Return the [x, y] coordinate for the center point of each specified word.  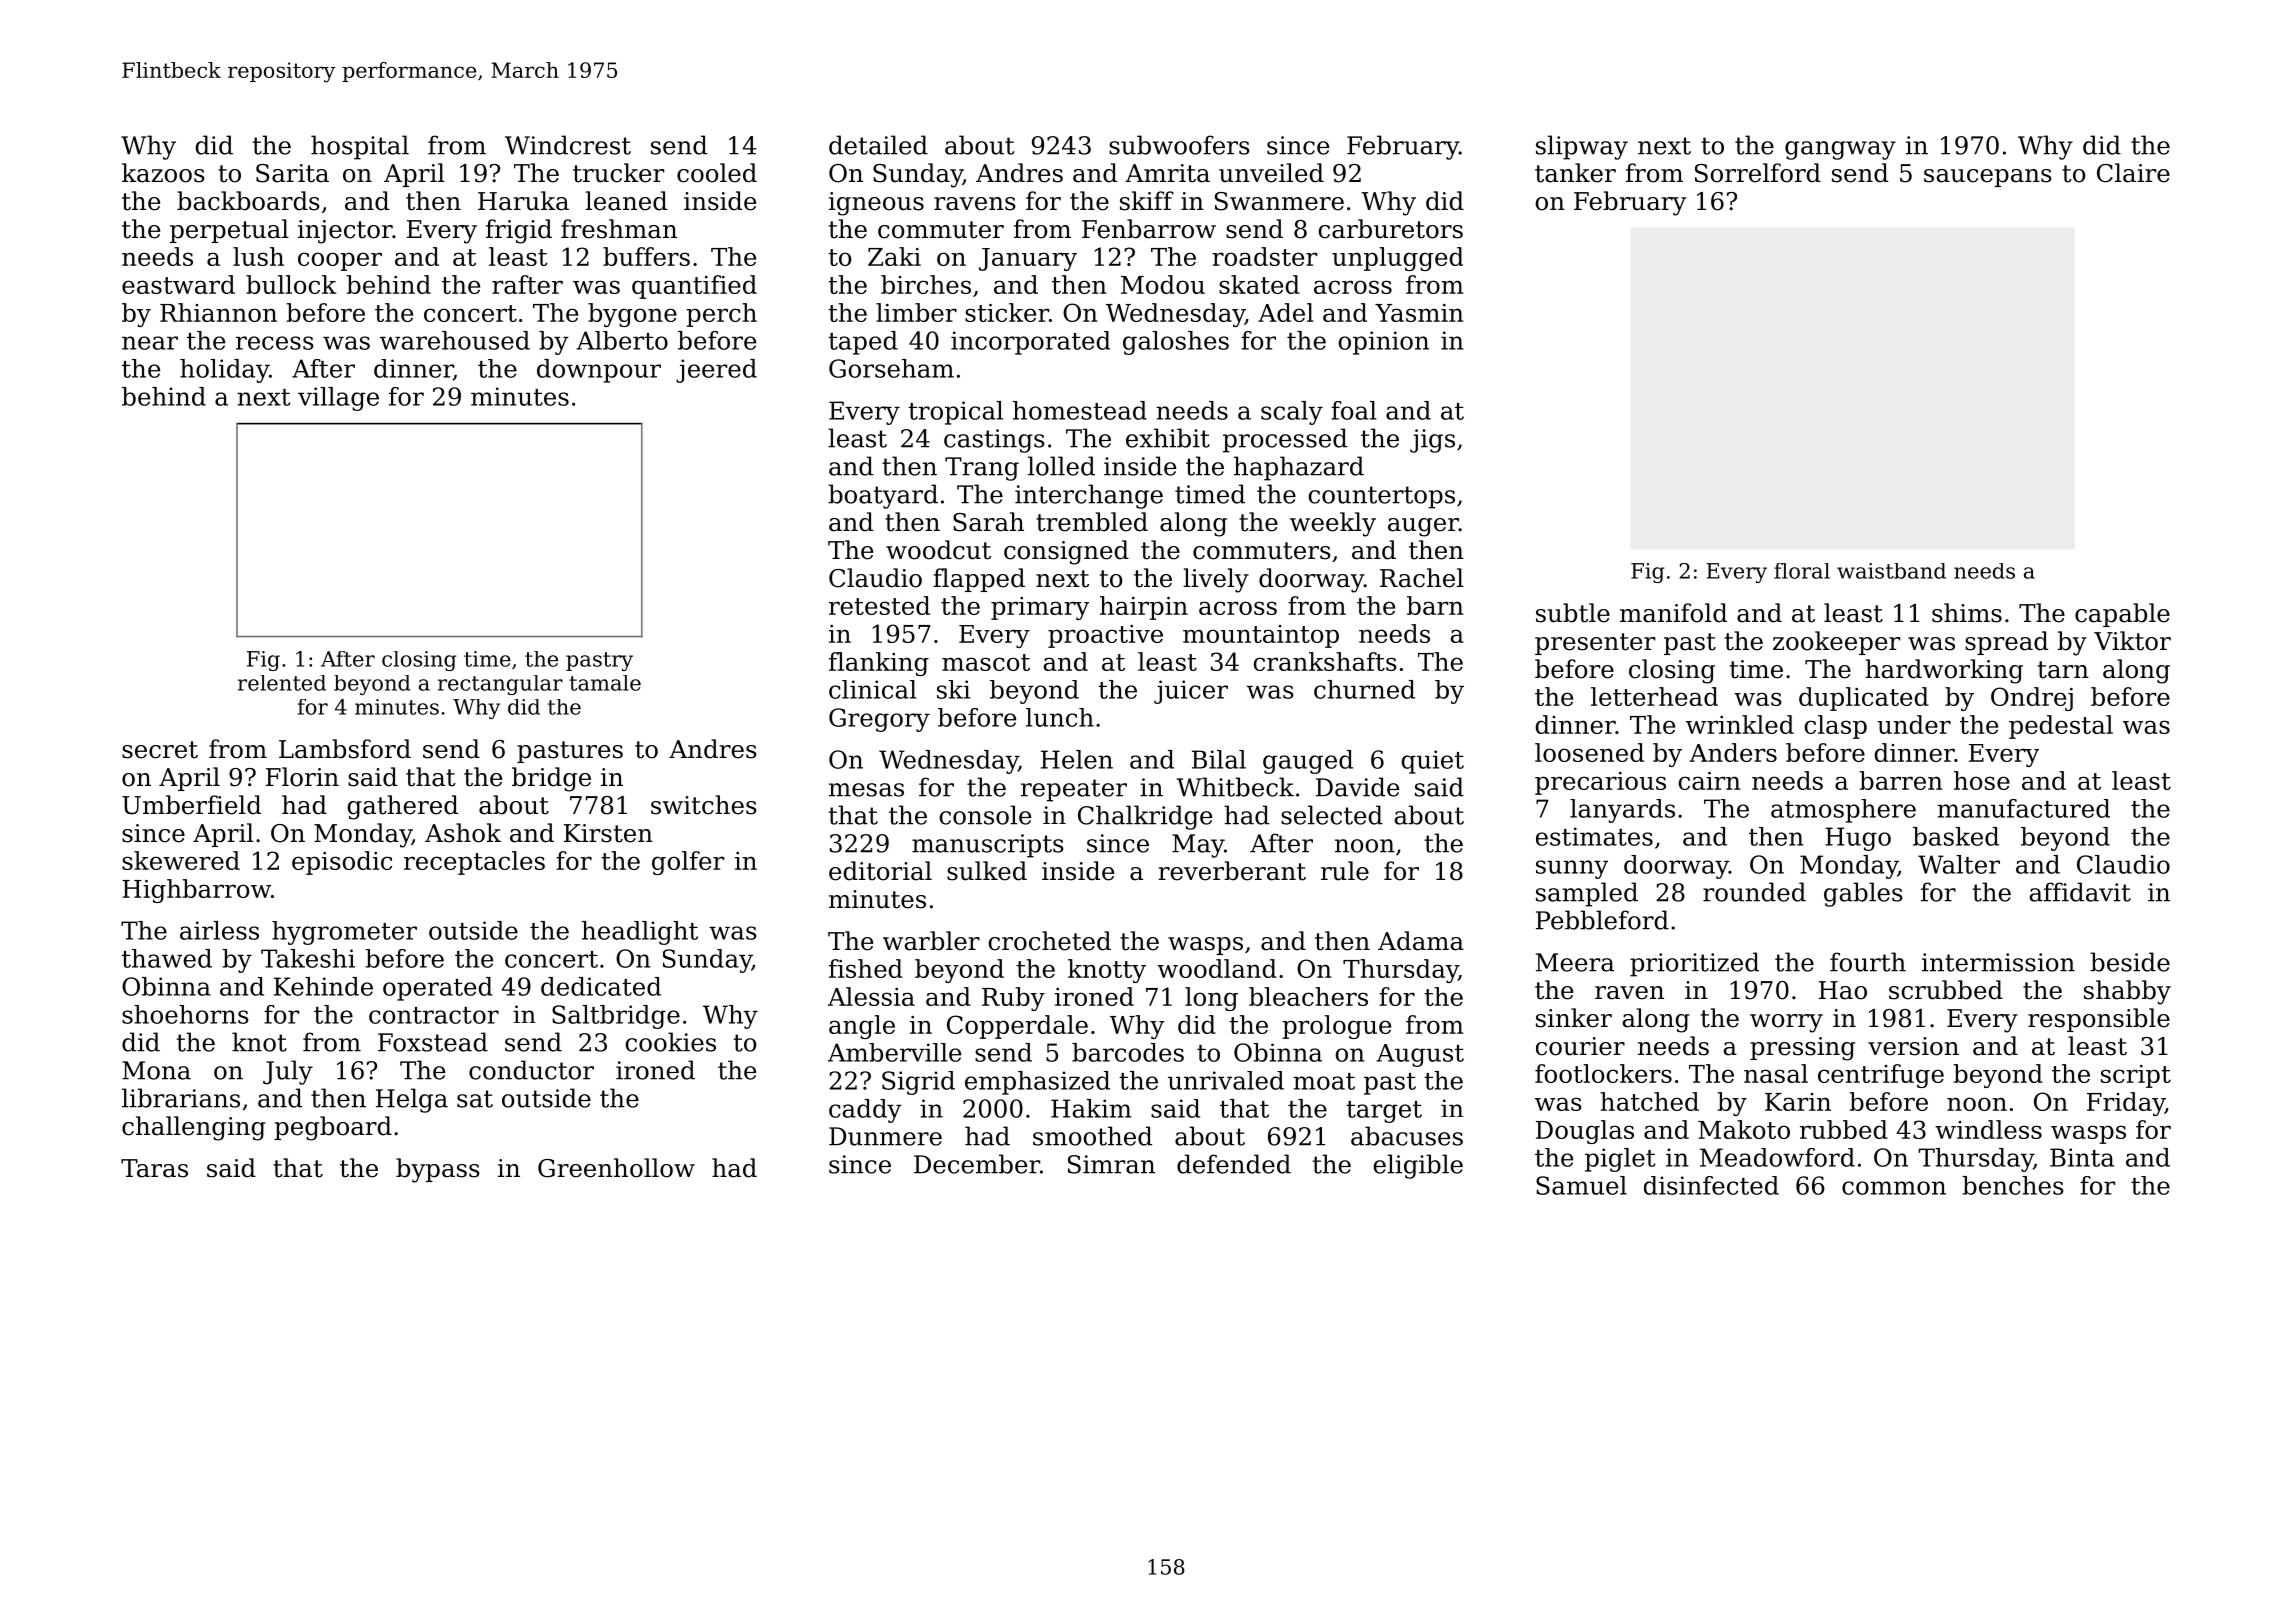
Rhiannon [218, 312]
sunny [1572, 869]
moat [1324, 1081]
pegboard [333, 1128]
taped [863, 343]
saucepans [1988, 178]
